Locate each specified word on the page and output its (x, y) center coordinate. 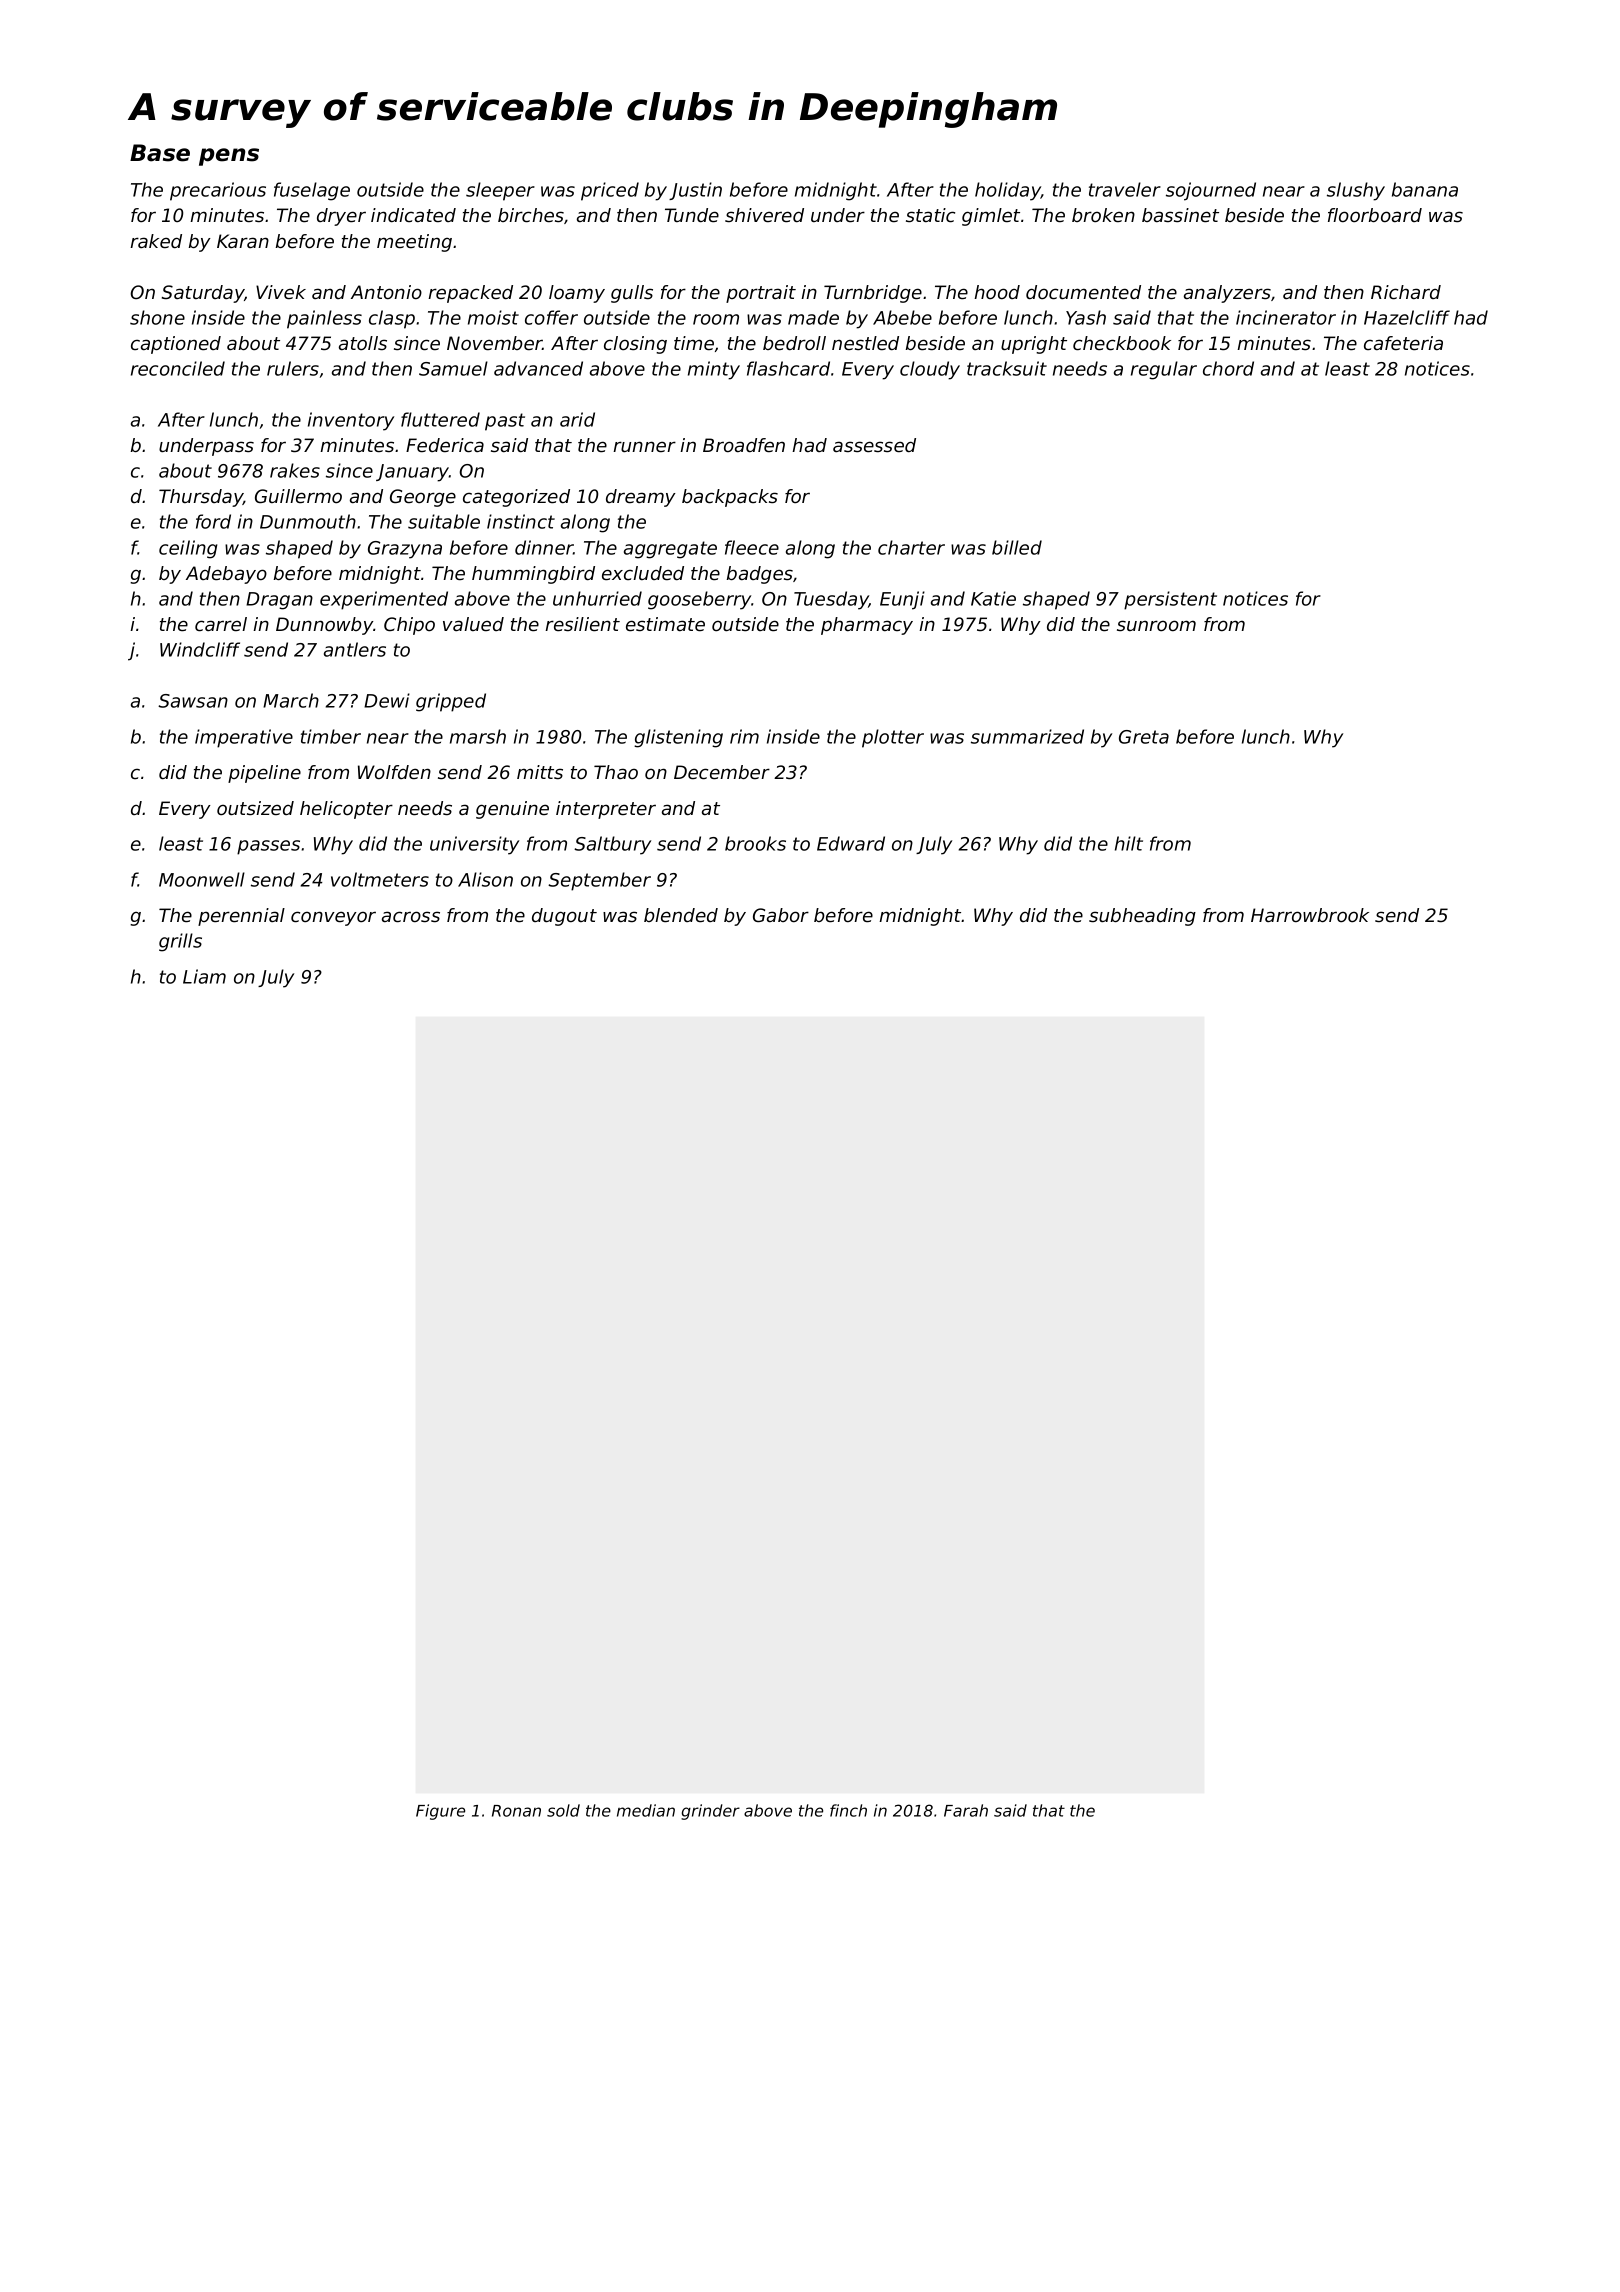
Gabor (781, 915)
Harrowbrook (1310, 915)
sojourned (1211, 191)
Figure (440, 1812)
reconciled (178, 368)
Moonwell (202, 879)
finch (848, 1810)
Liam (204, 976)
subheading (1142, 917)
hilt (1129, 843)
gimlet (991, 217)
